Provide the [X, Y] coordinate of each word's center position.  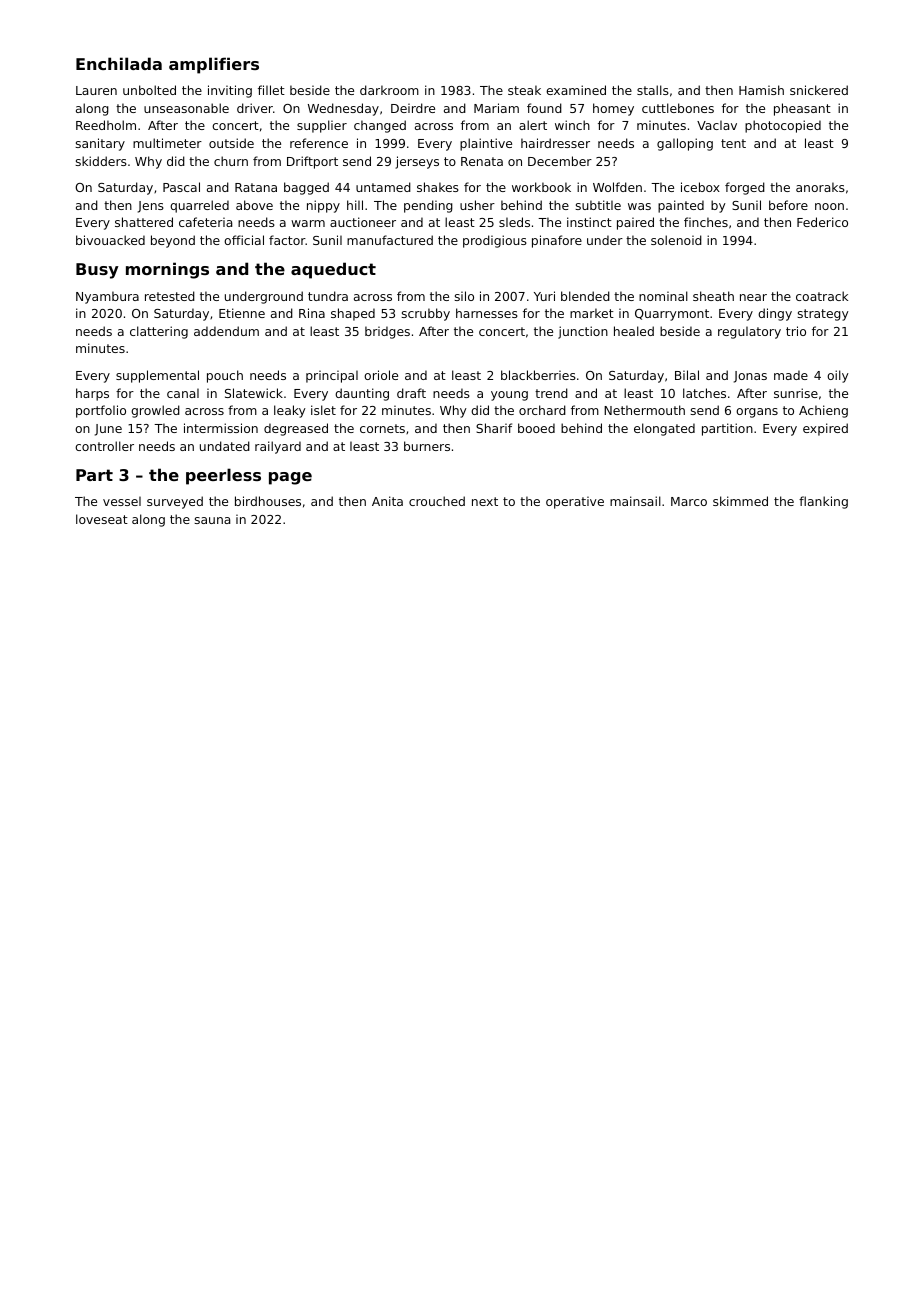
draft [411, 393]
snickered [819, 90]
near [753, 297]
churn [231, 161]
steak [524, 90]
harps [92, 394]
